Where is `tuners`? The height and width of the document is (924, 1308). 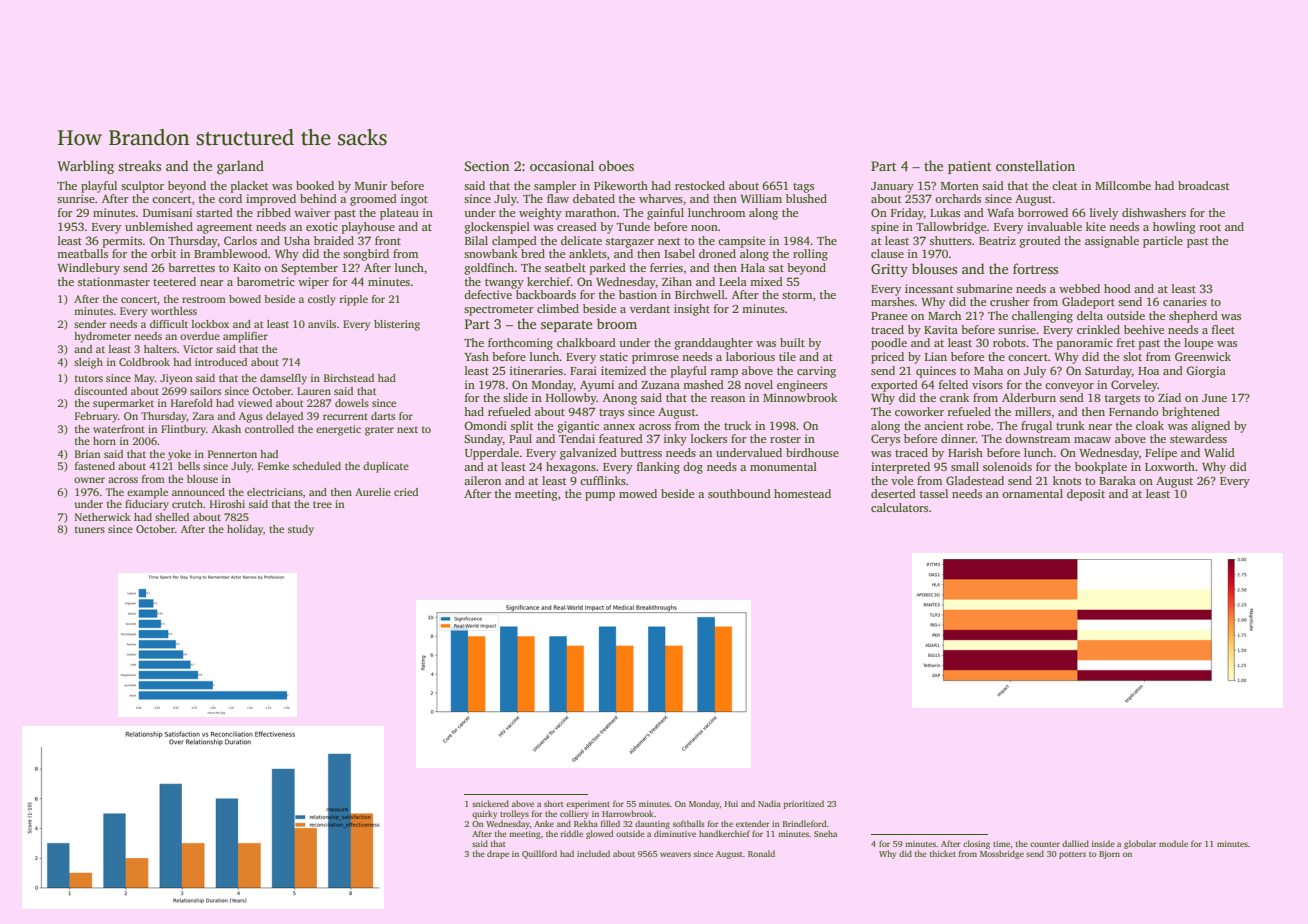
tuners is located at coordinates (90, 529).
